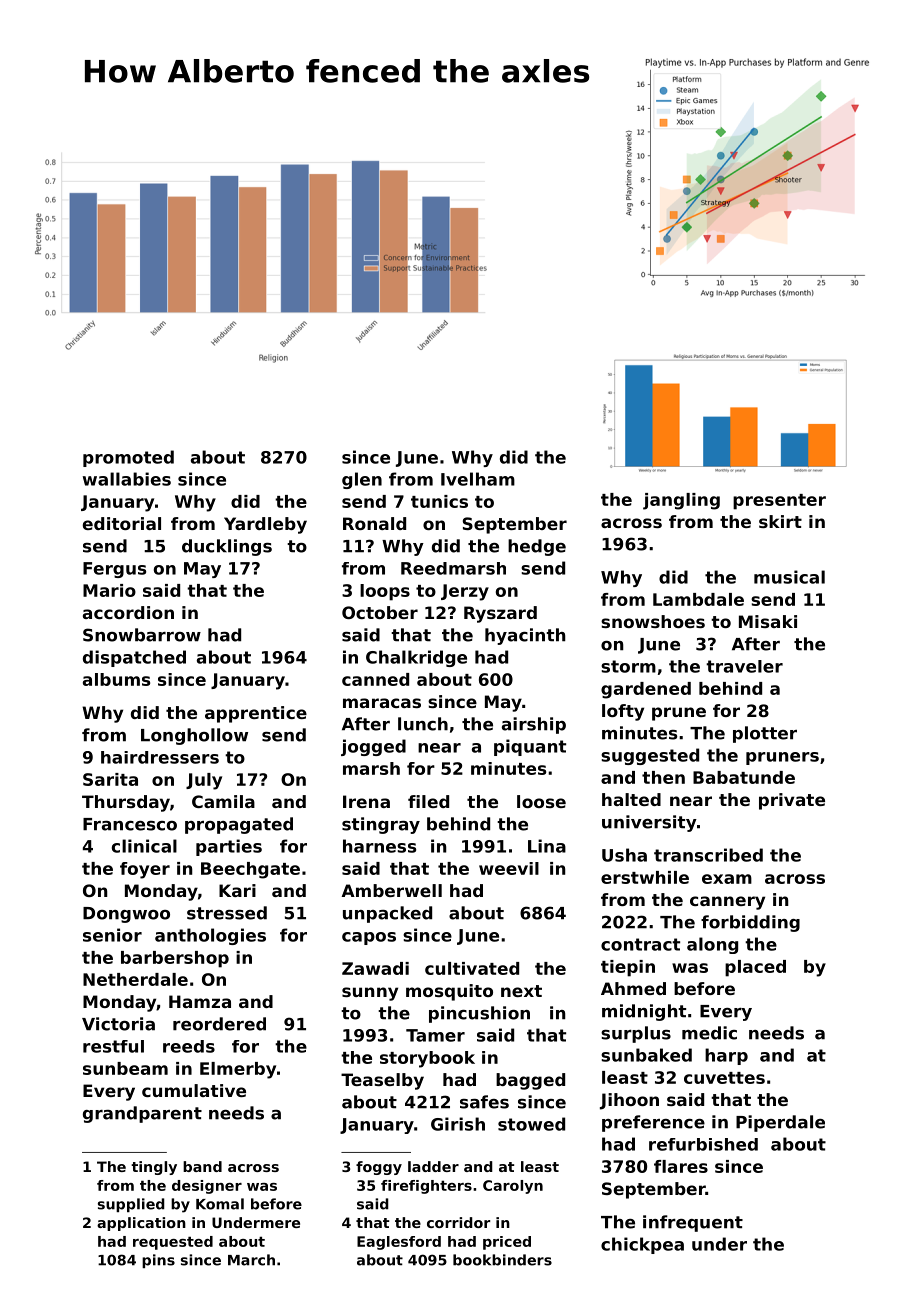  I want to click on snowshoes, so click(653, 621).
